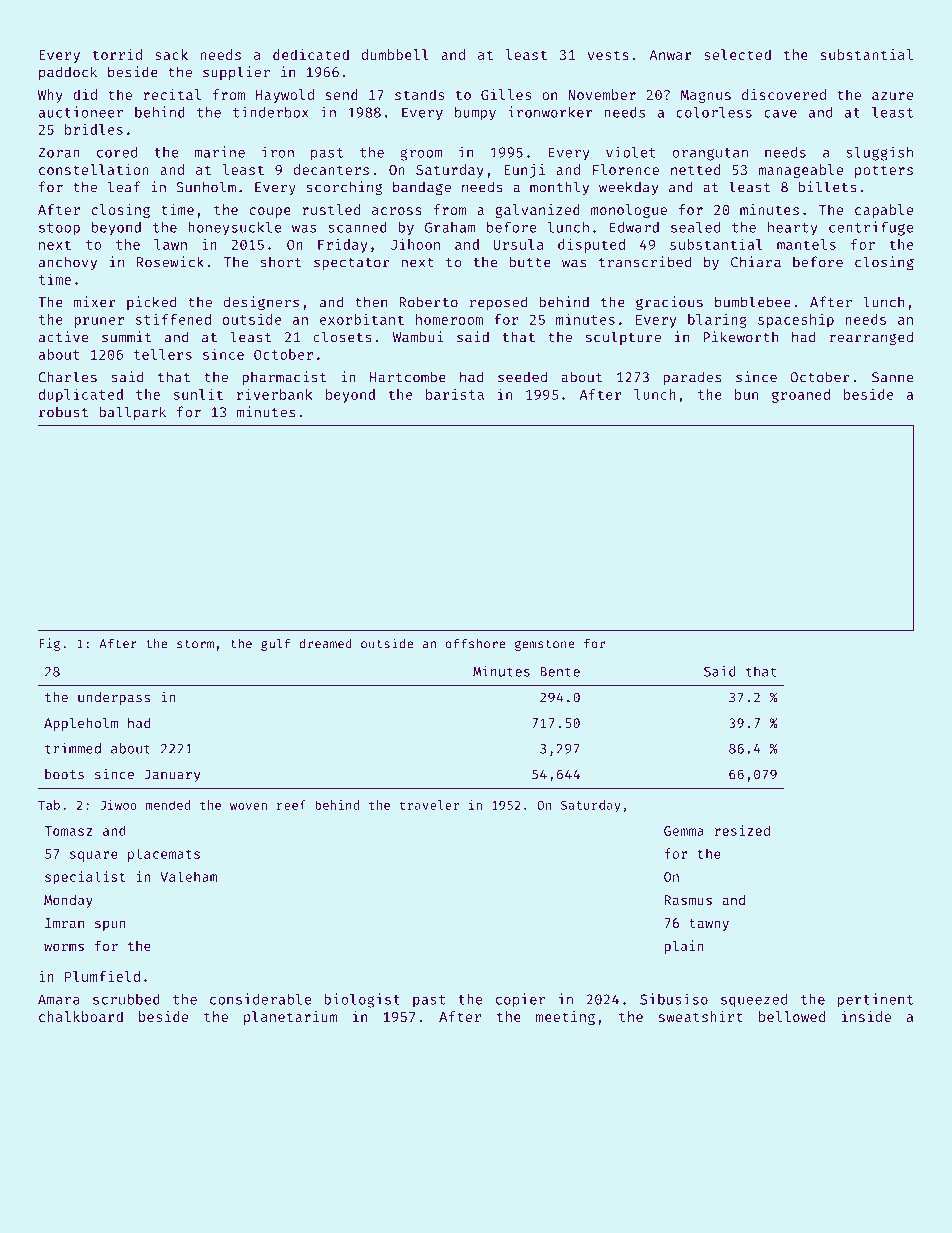 The image size is (952, 1233). What do you see at coordinates (631, 152) in the screenshot?
I see `violet` at bounding box center [631, 152].
